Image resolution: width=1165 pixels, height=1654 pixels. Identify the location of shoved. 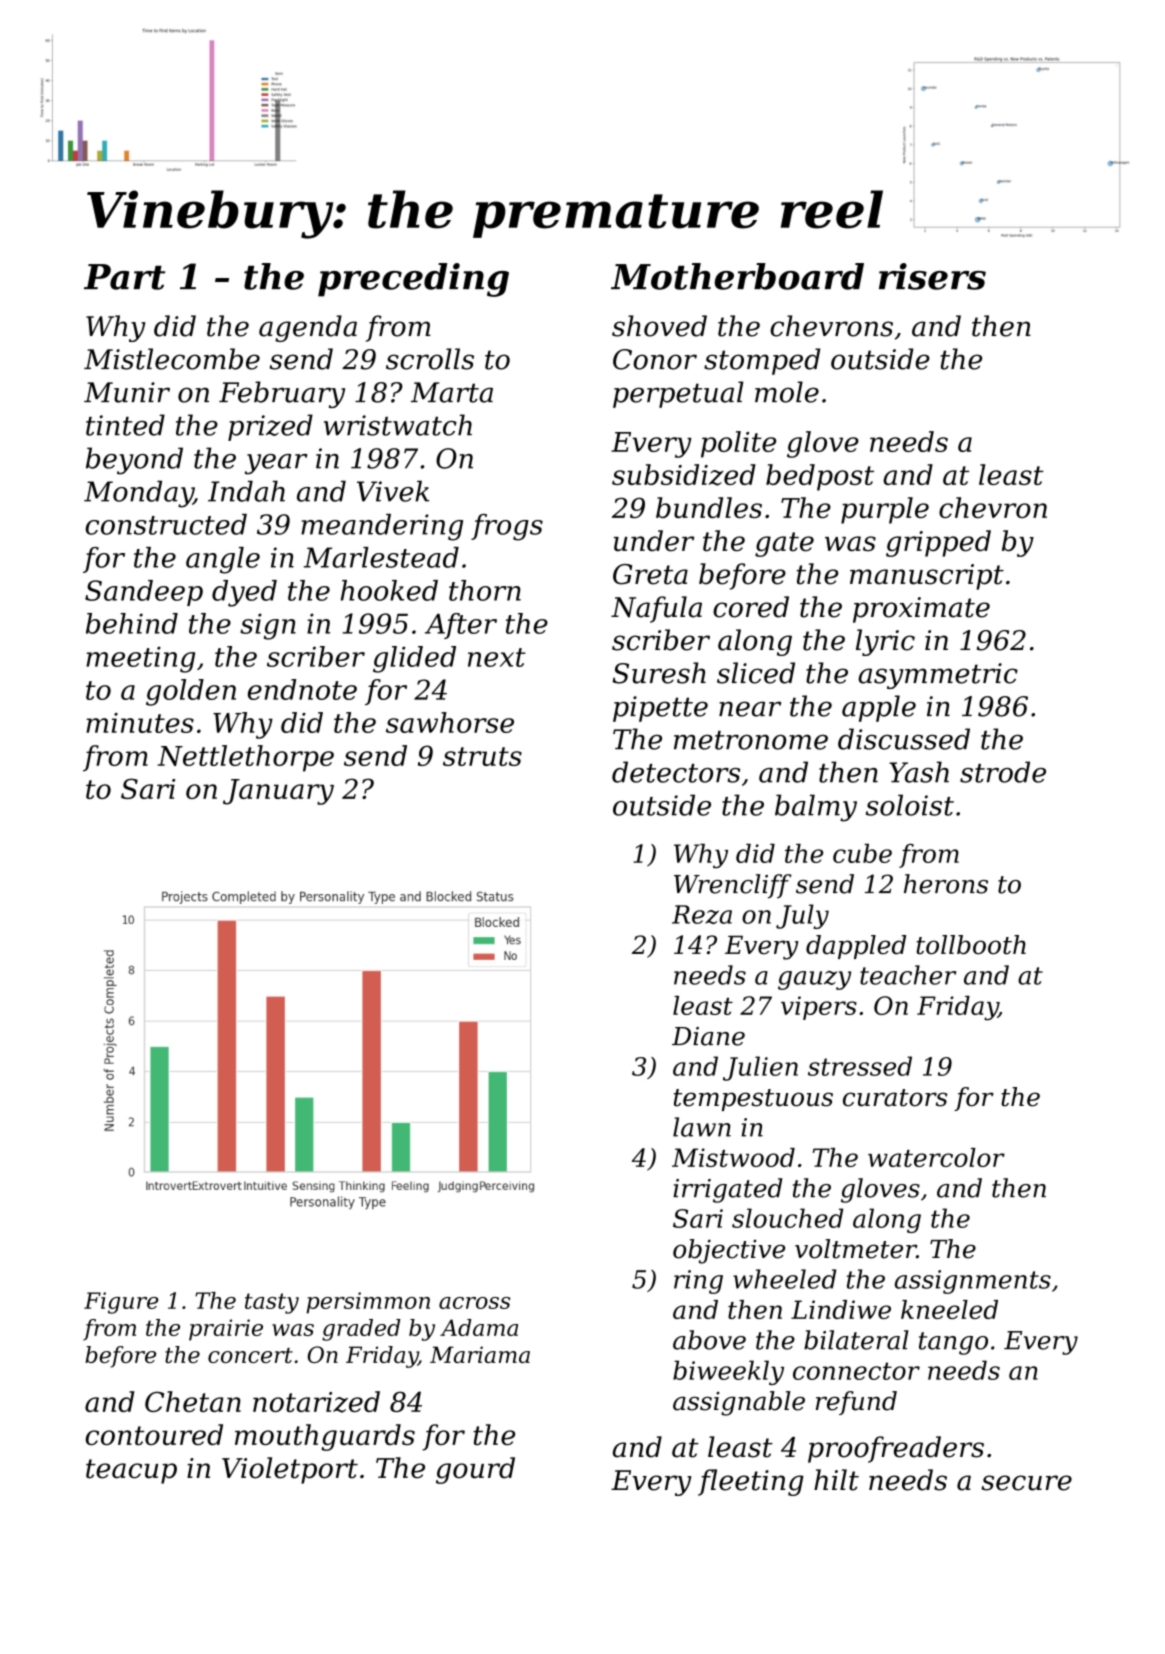
(659, 326).
